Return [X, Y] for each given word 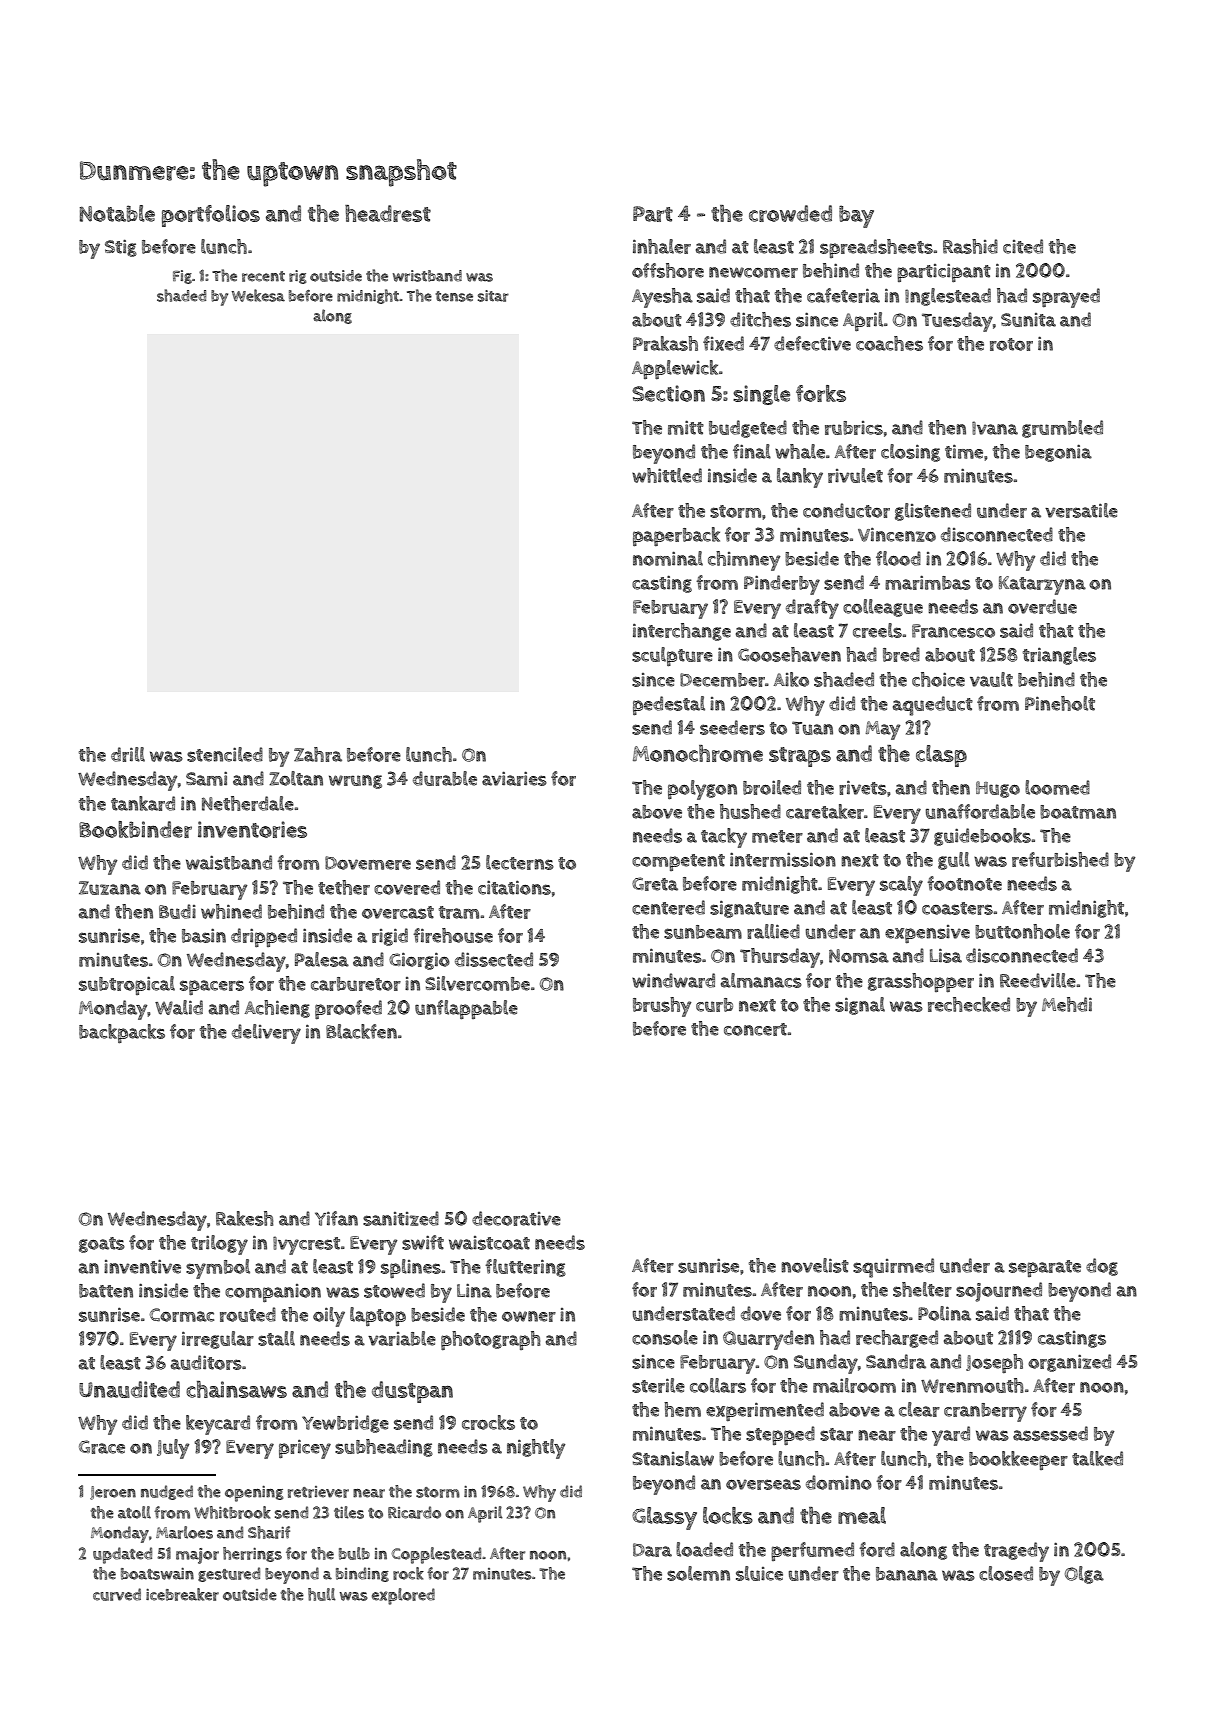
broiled [772, 787]
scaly [901, 886]
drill [128, 754]
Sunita [1028, 320]
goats [102, 1245]
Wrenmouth [972, 1385]
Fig [182, 277]
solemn [698, 1573]
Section [668, 393]
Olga [1084, 1575]
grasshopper [921, 982]
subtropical [127, 985]
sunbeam [703, 932]
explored [403, 1596]
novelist [815, 1265]
